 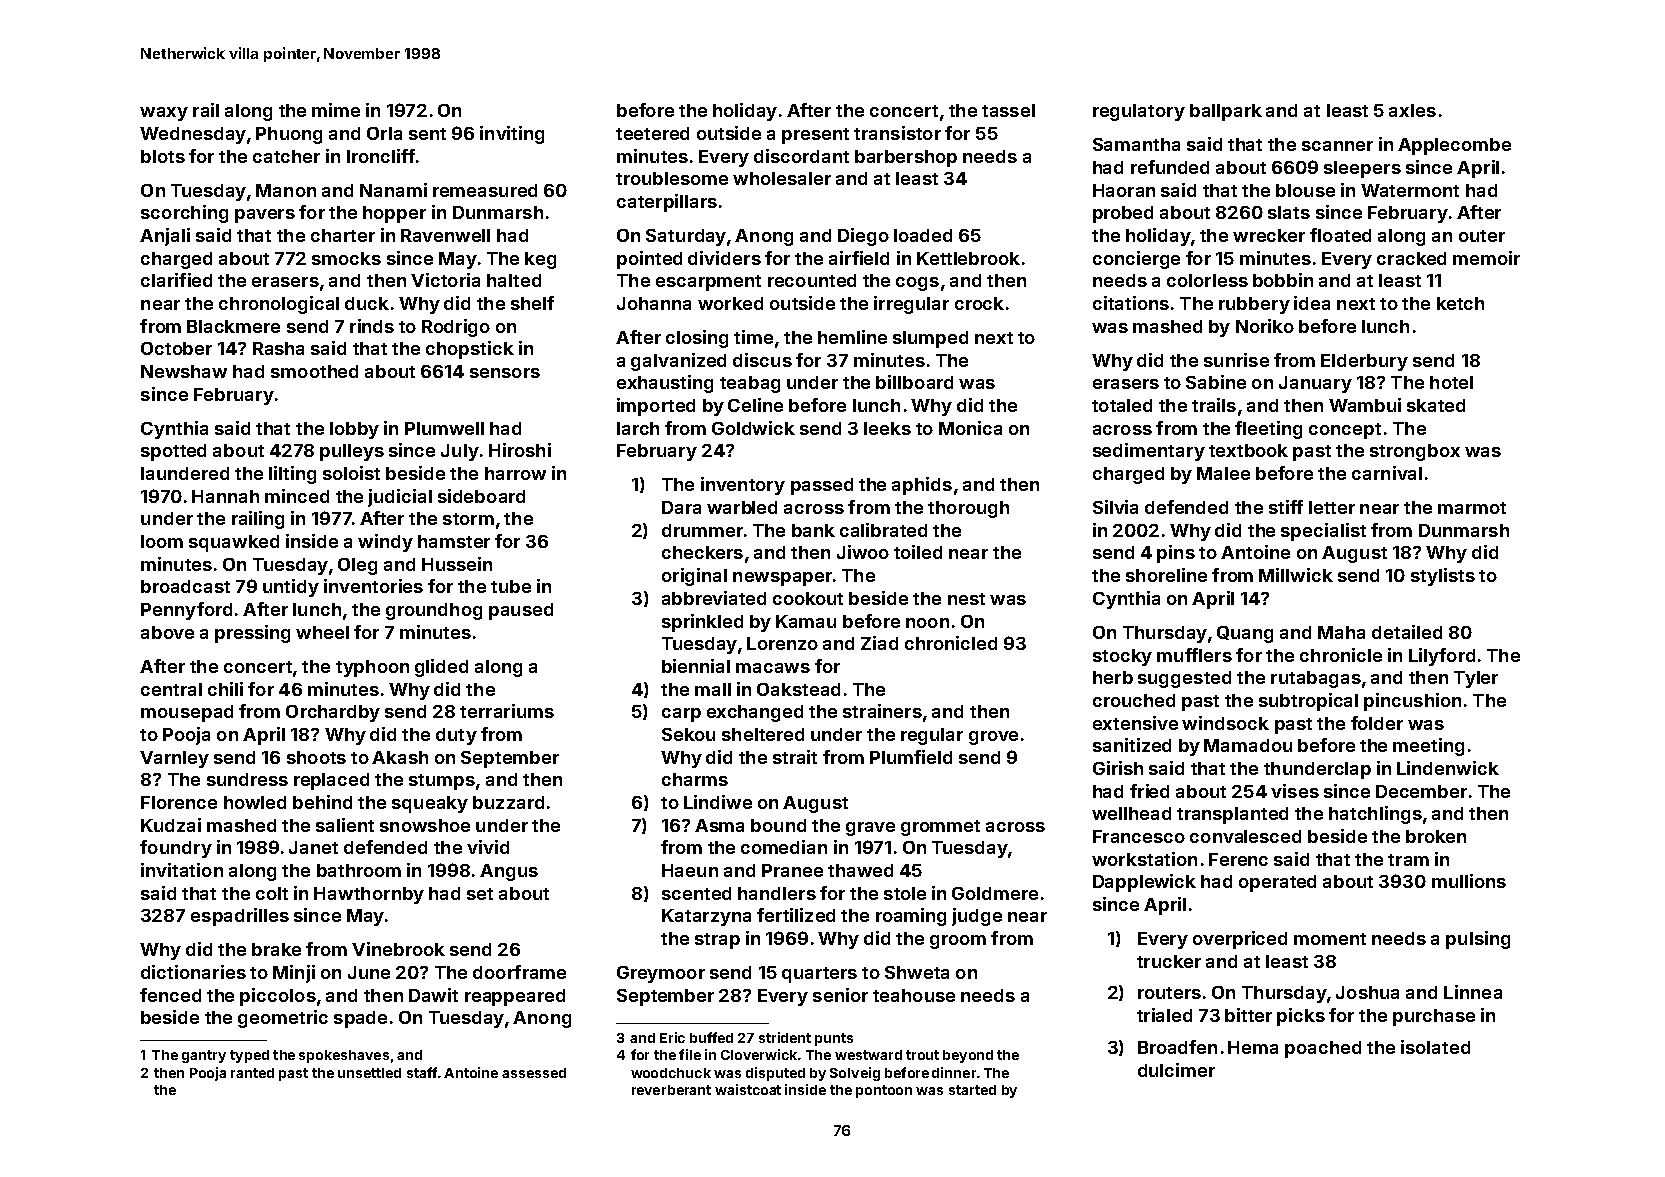 I want to click on isolated, so click(x=1435, y=1047).
